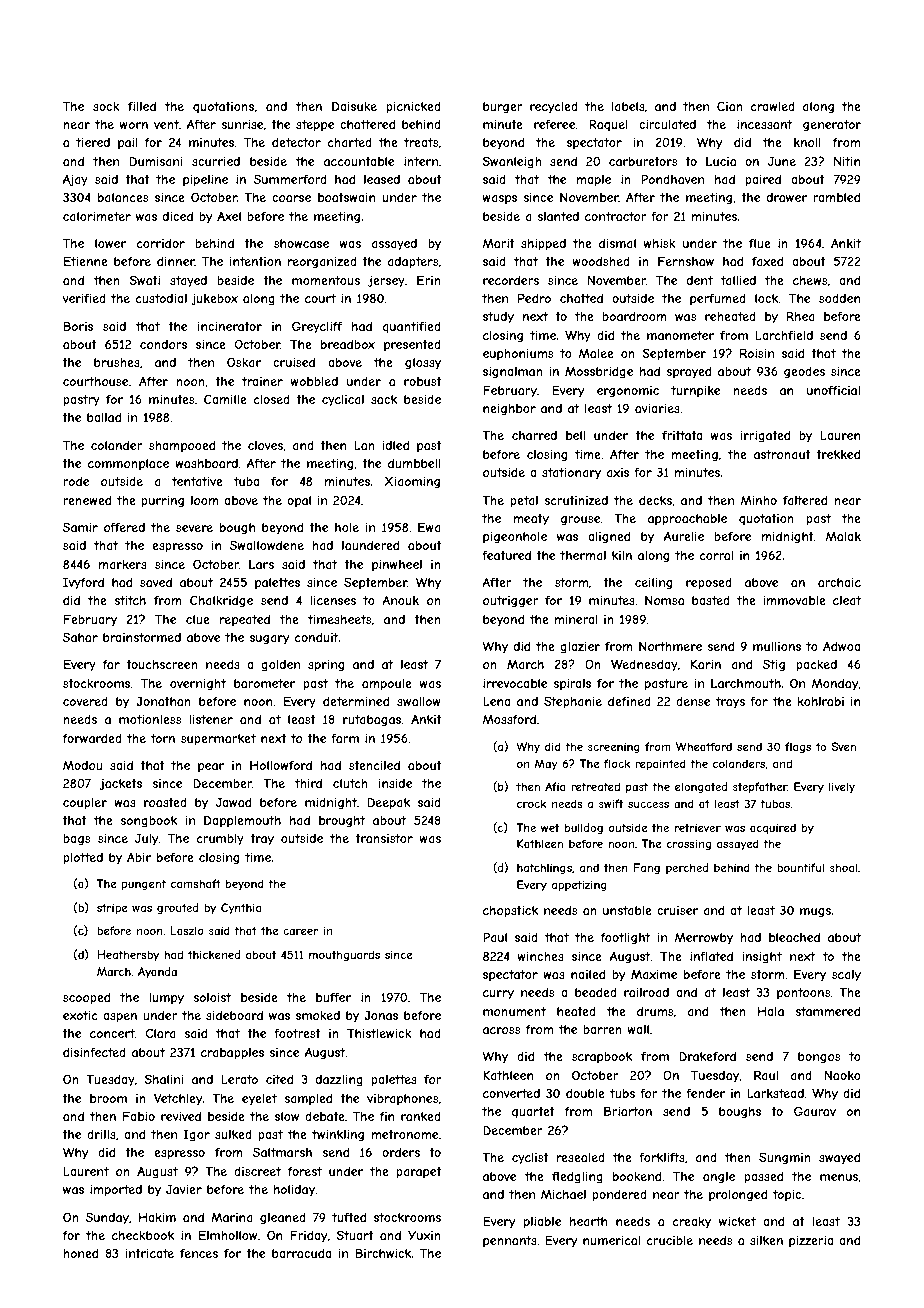 This image has height=1308, width=924. What do you see at coordinates (233, 802) in the image?
I see `Jawad` at bounding box center [233, 802].
